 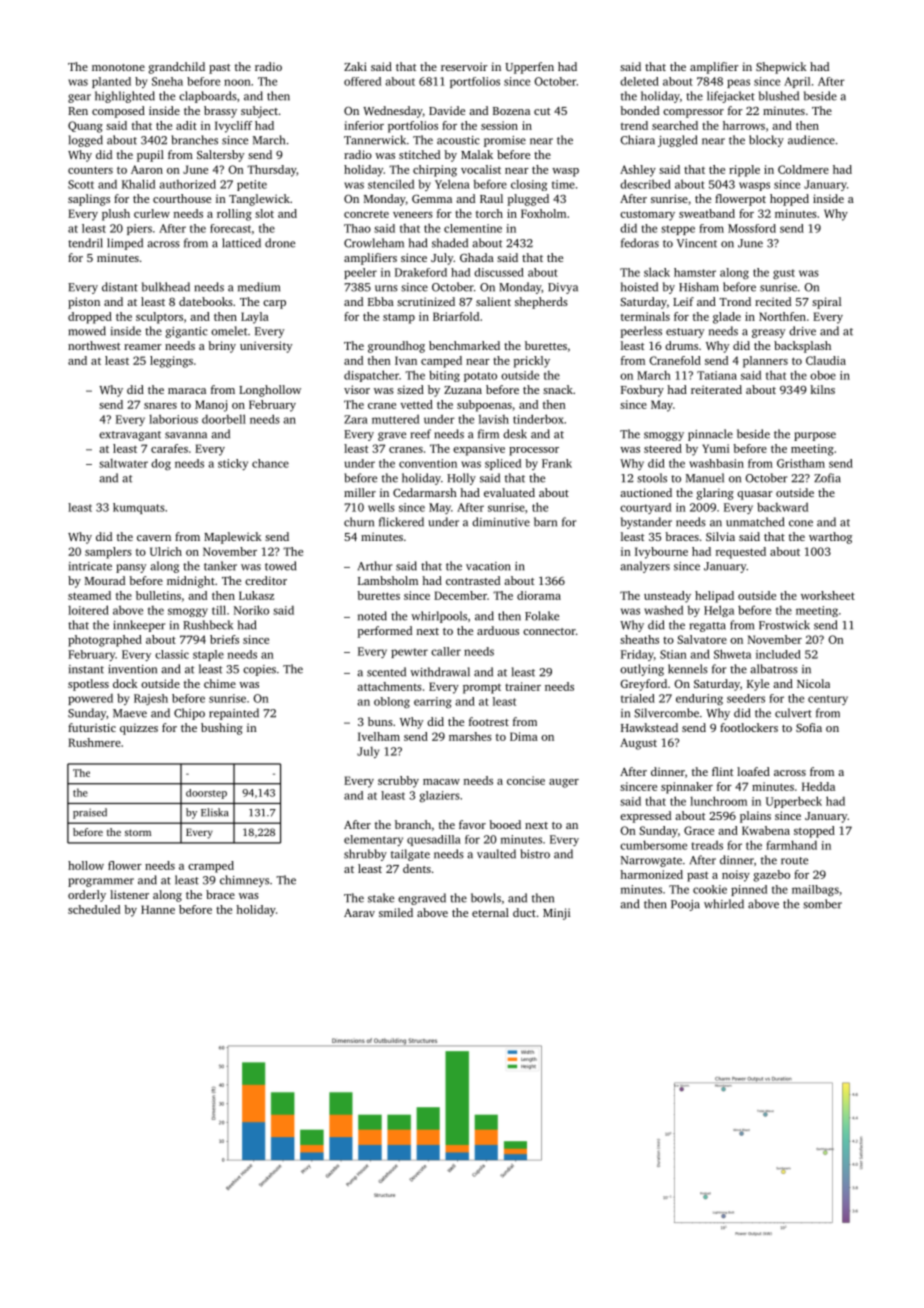 What do you see at coordinates (801, 463) in the screenshot?
I see `Gristham` at bounding box center [801, 463].
